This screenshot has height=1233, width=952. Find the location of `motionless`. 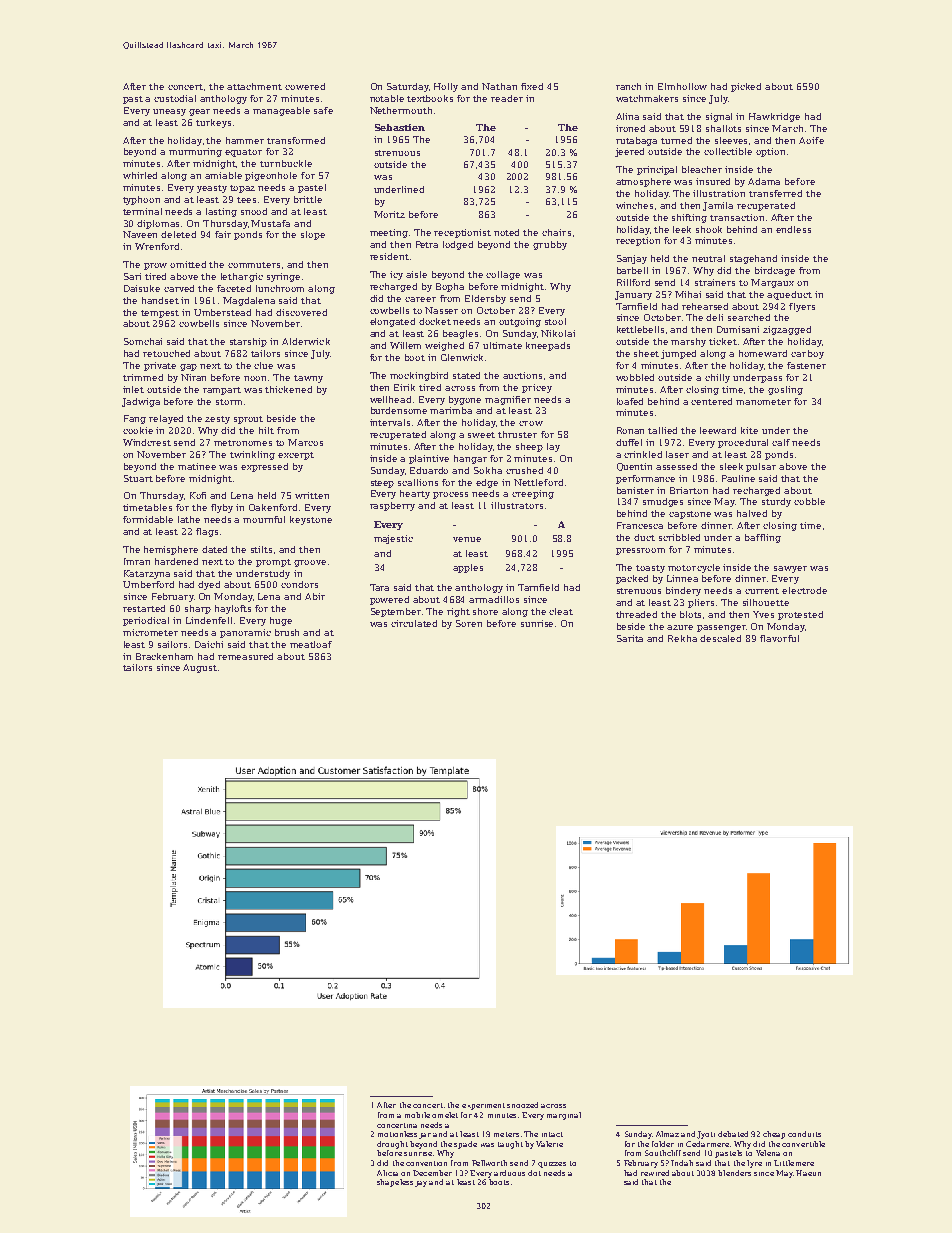

motionless is located at coordinates (397, 1134).
